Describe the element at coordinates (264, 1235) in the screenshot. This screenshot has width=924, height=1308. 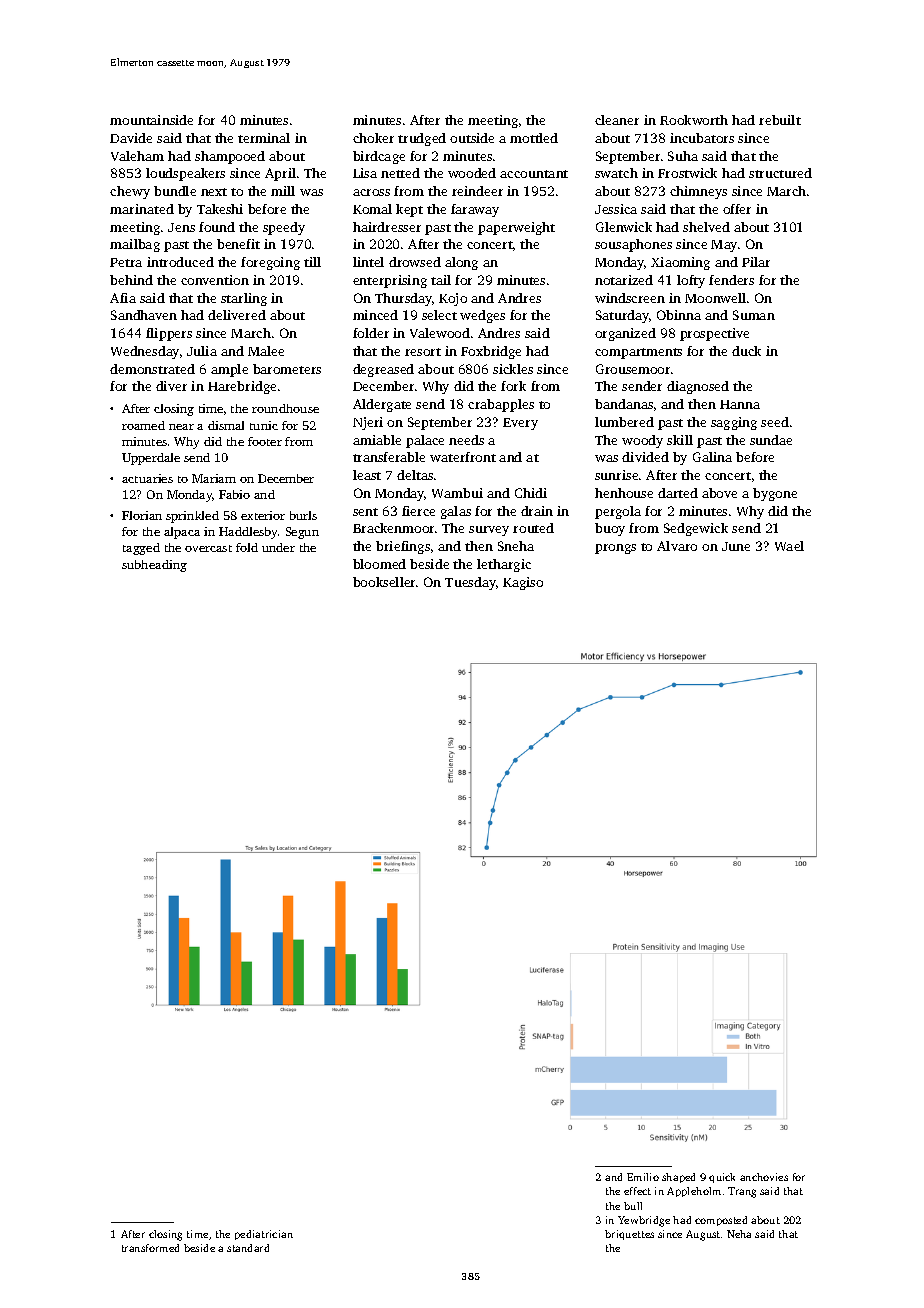
I see `pediatrician` at that location.
